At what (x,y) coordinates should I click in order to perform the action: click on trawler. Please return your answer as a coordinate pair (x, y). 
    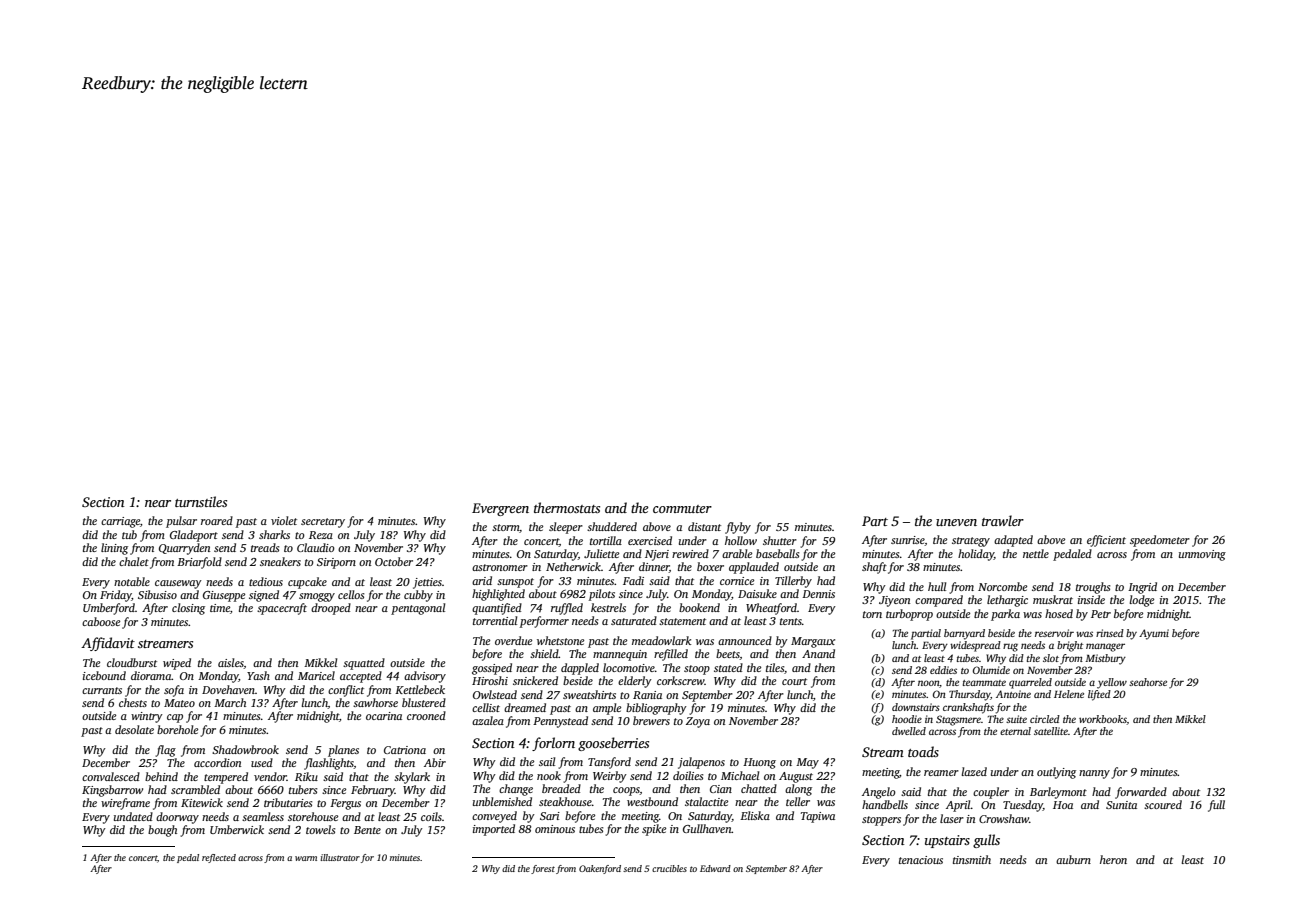
    Looking at the image, I should click on (1003, 520).
